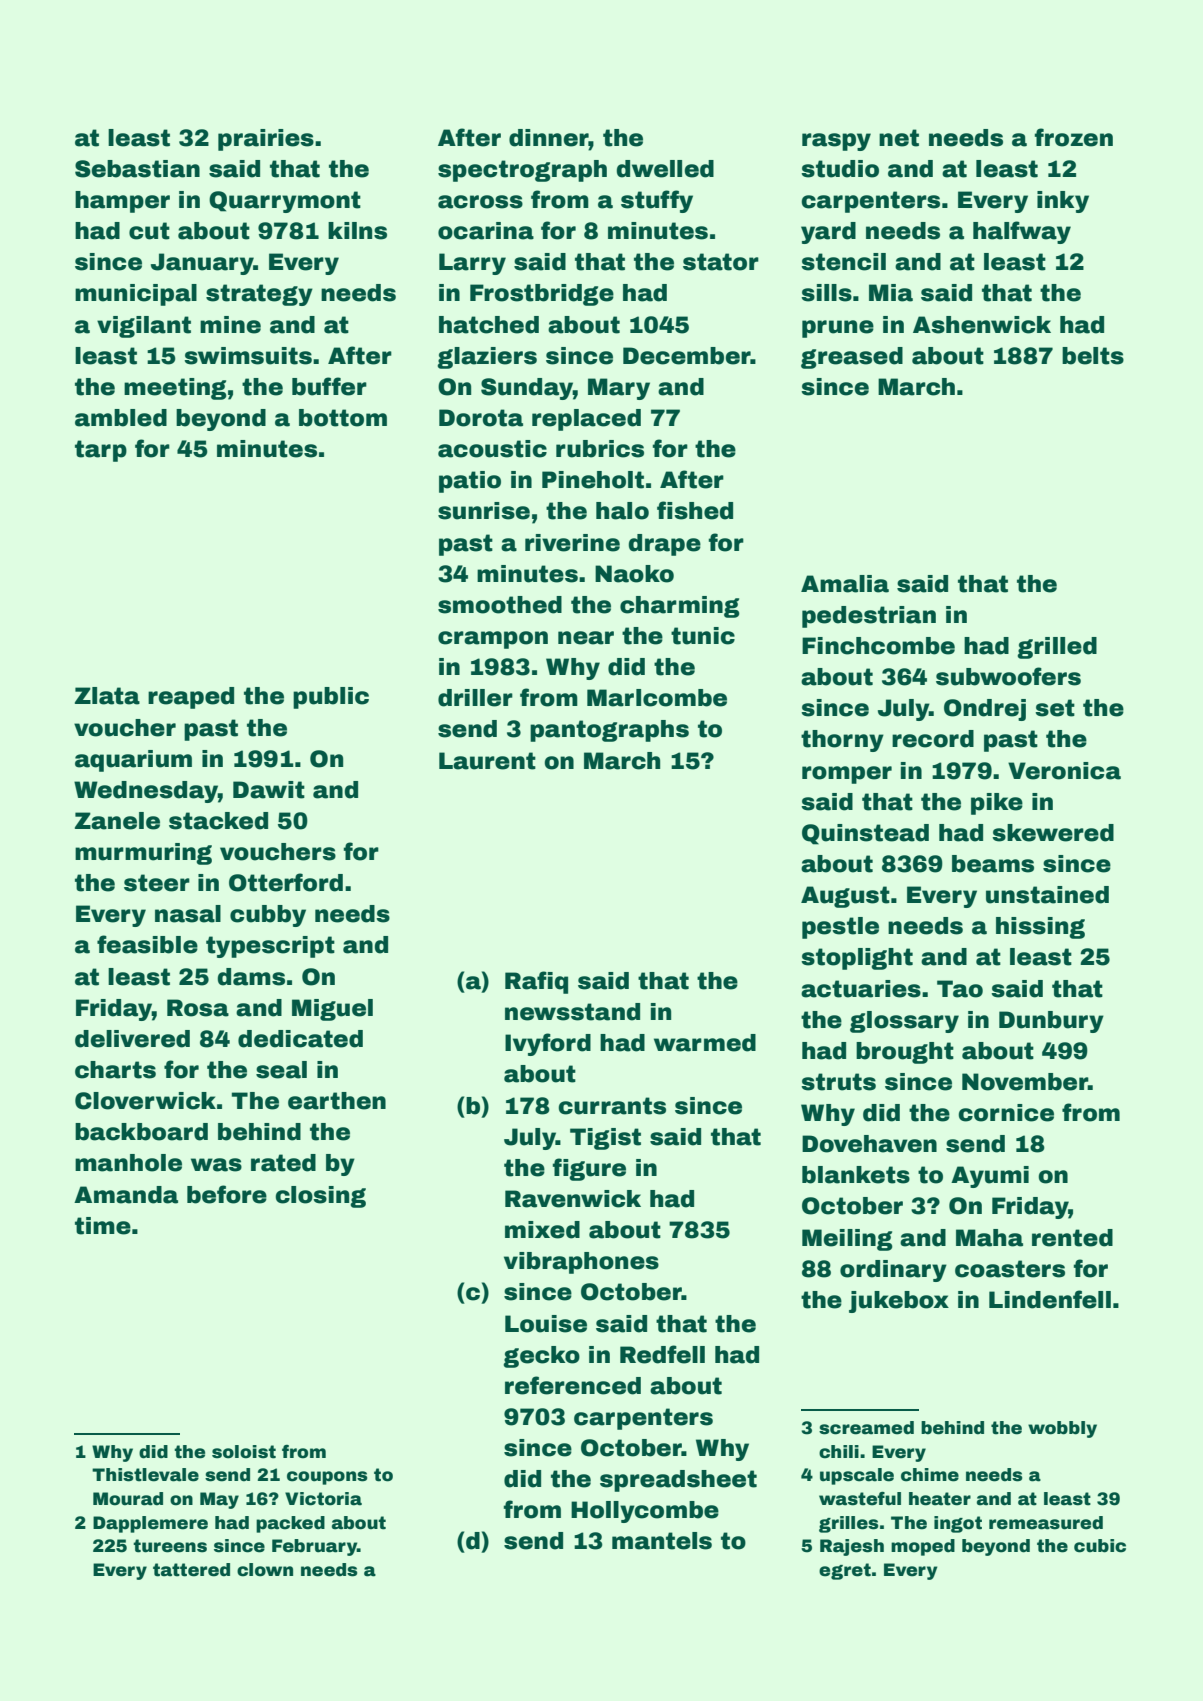 Image resolution: width=1203 pixels, height=1701 pixels. What do you see at coordinates (1064, 771) in the screenshot?
I see `Veronica` at bounding box center [1064, 771].
